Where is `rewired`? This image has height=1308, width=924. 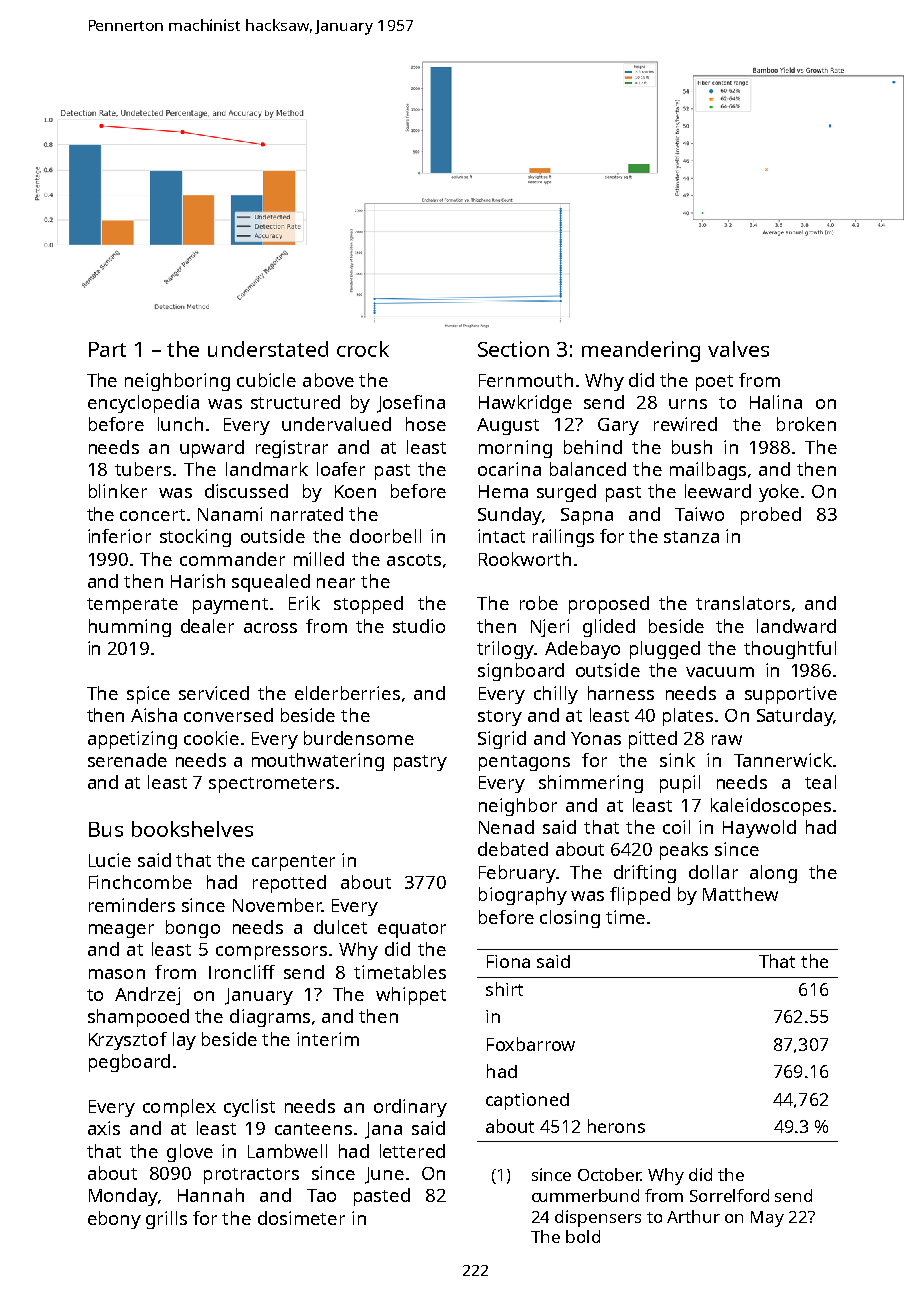 rewired is located at coordinates (685, 424).
